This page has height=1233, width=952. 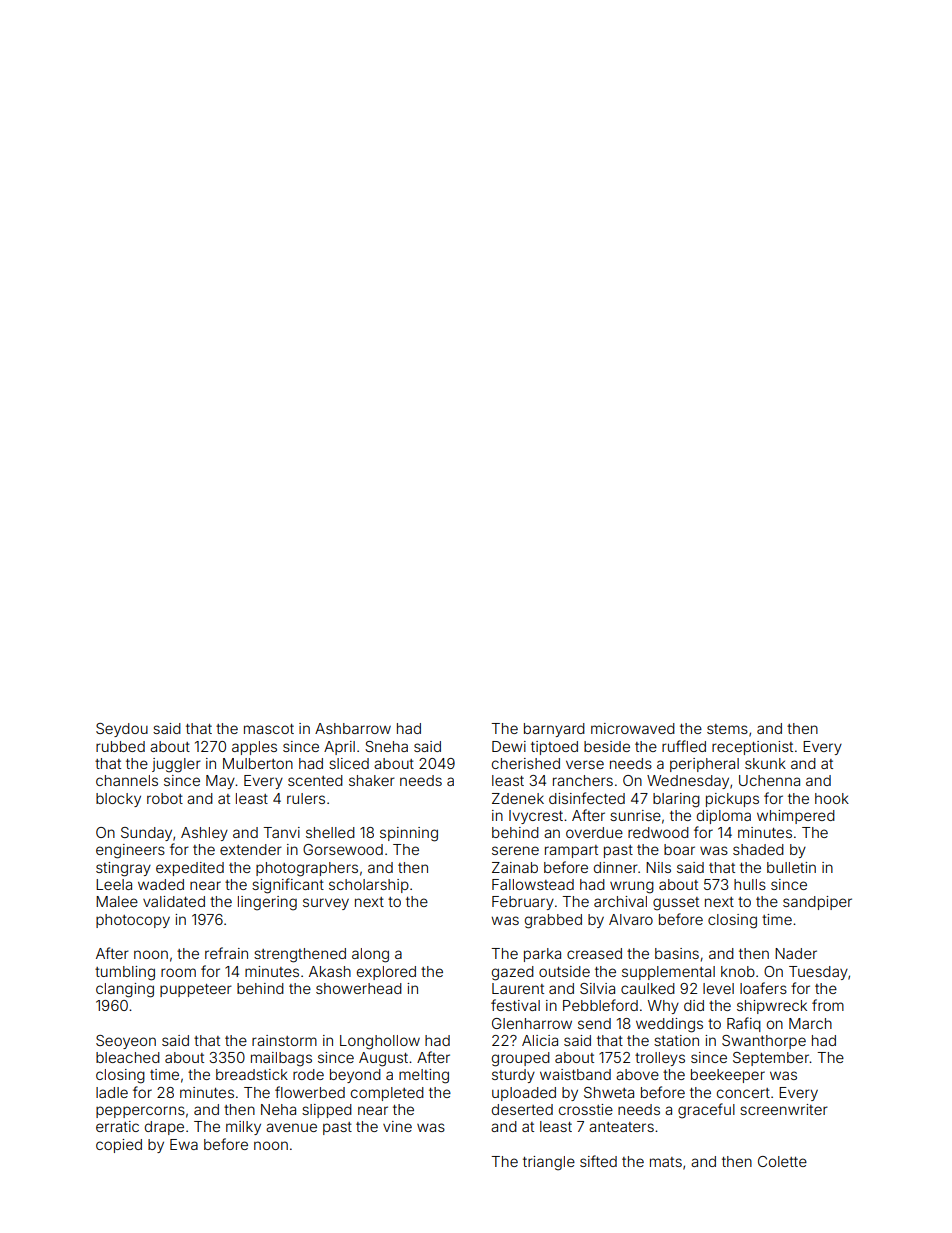 What do you see at coordinates (243, 1128) in the page?
I see `milky` at bounding box center [243, 1128].
